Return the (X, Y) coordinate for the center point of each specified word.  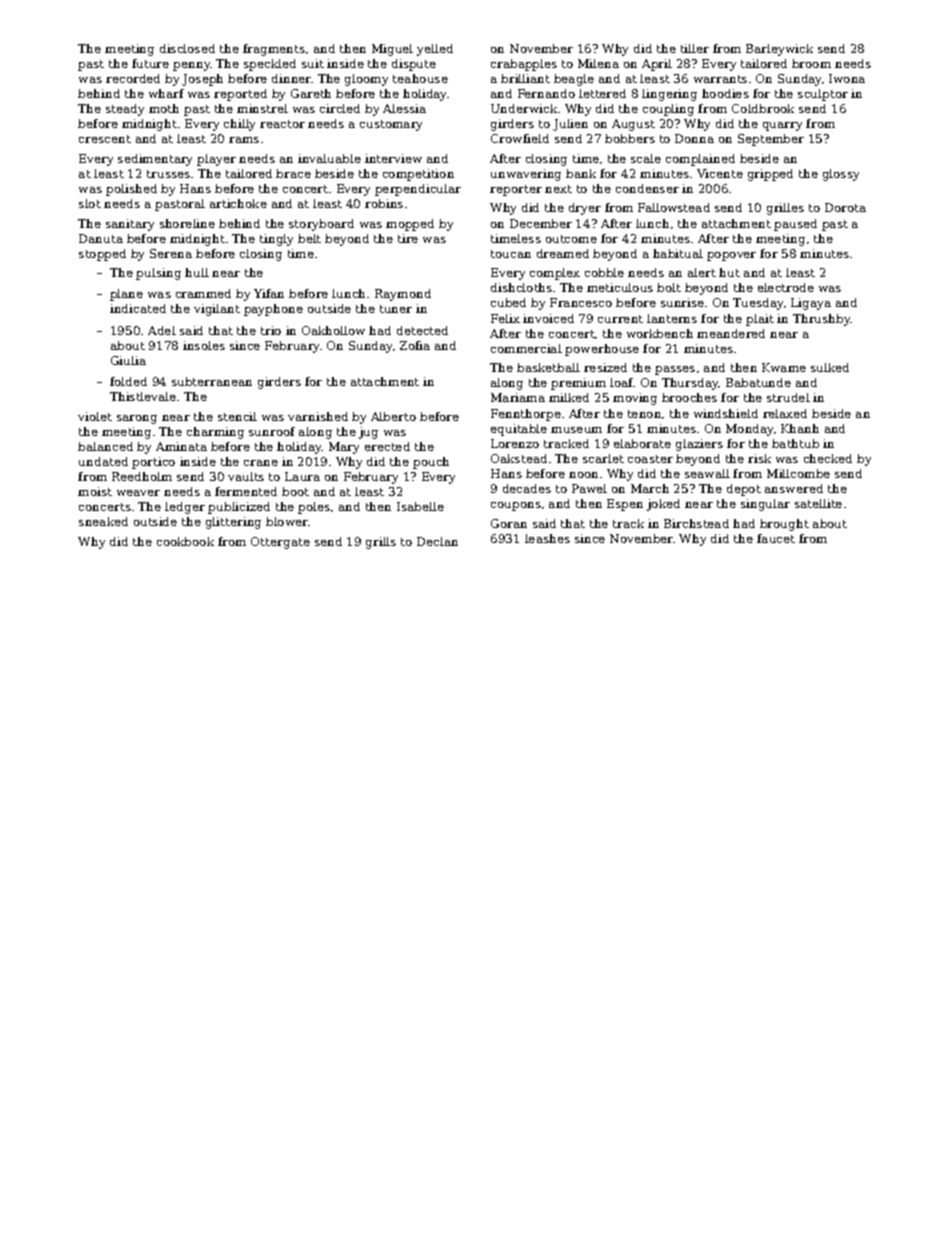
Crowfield (520, 138)
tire (408, 238)
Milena (598, 63)
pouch (431, 463)
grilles (785, 209)
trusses (168, 174)
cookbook (185, 541)
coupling (668, 110)
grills (381, 543)
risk (759, 458)
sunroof (272, 431)
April (657, 65)
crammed (203, 293)
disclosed (187, 48)
